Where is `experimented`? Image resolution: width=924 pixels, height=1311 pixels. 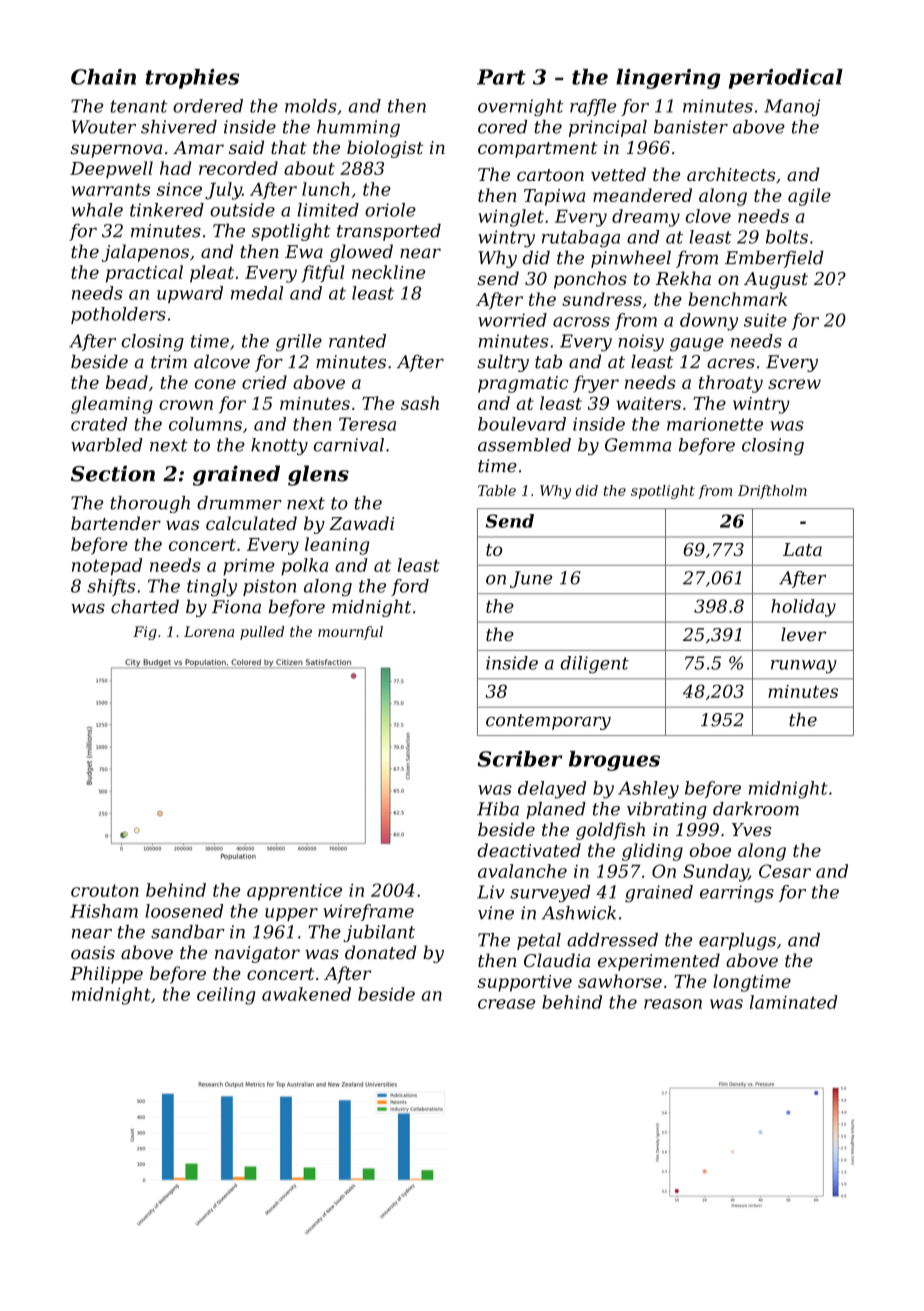 experimented is located at coordinates (659, 962).
